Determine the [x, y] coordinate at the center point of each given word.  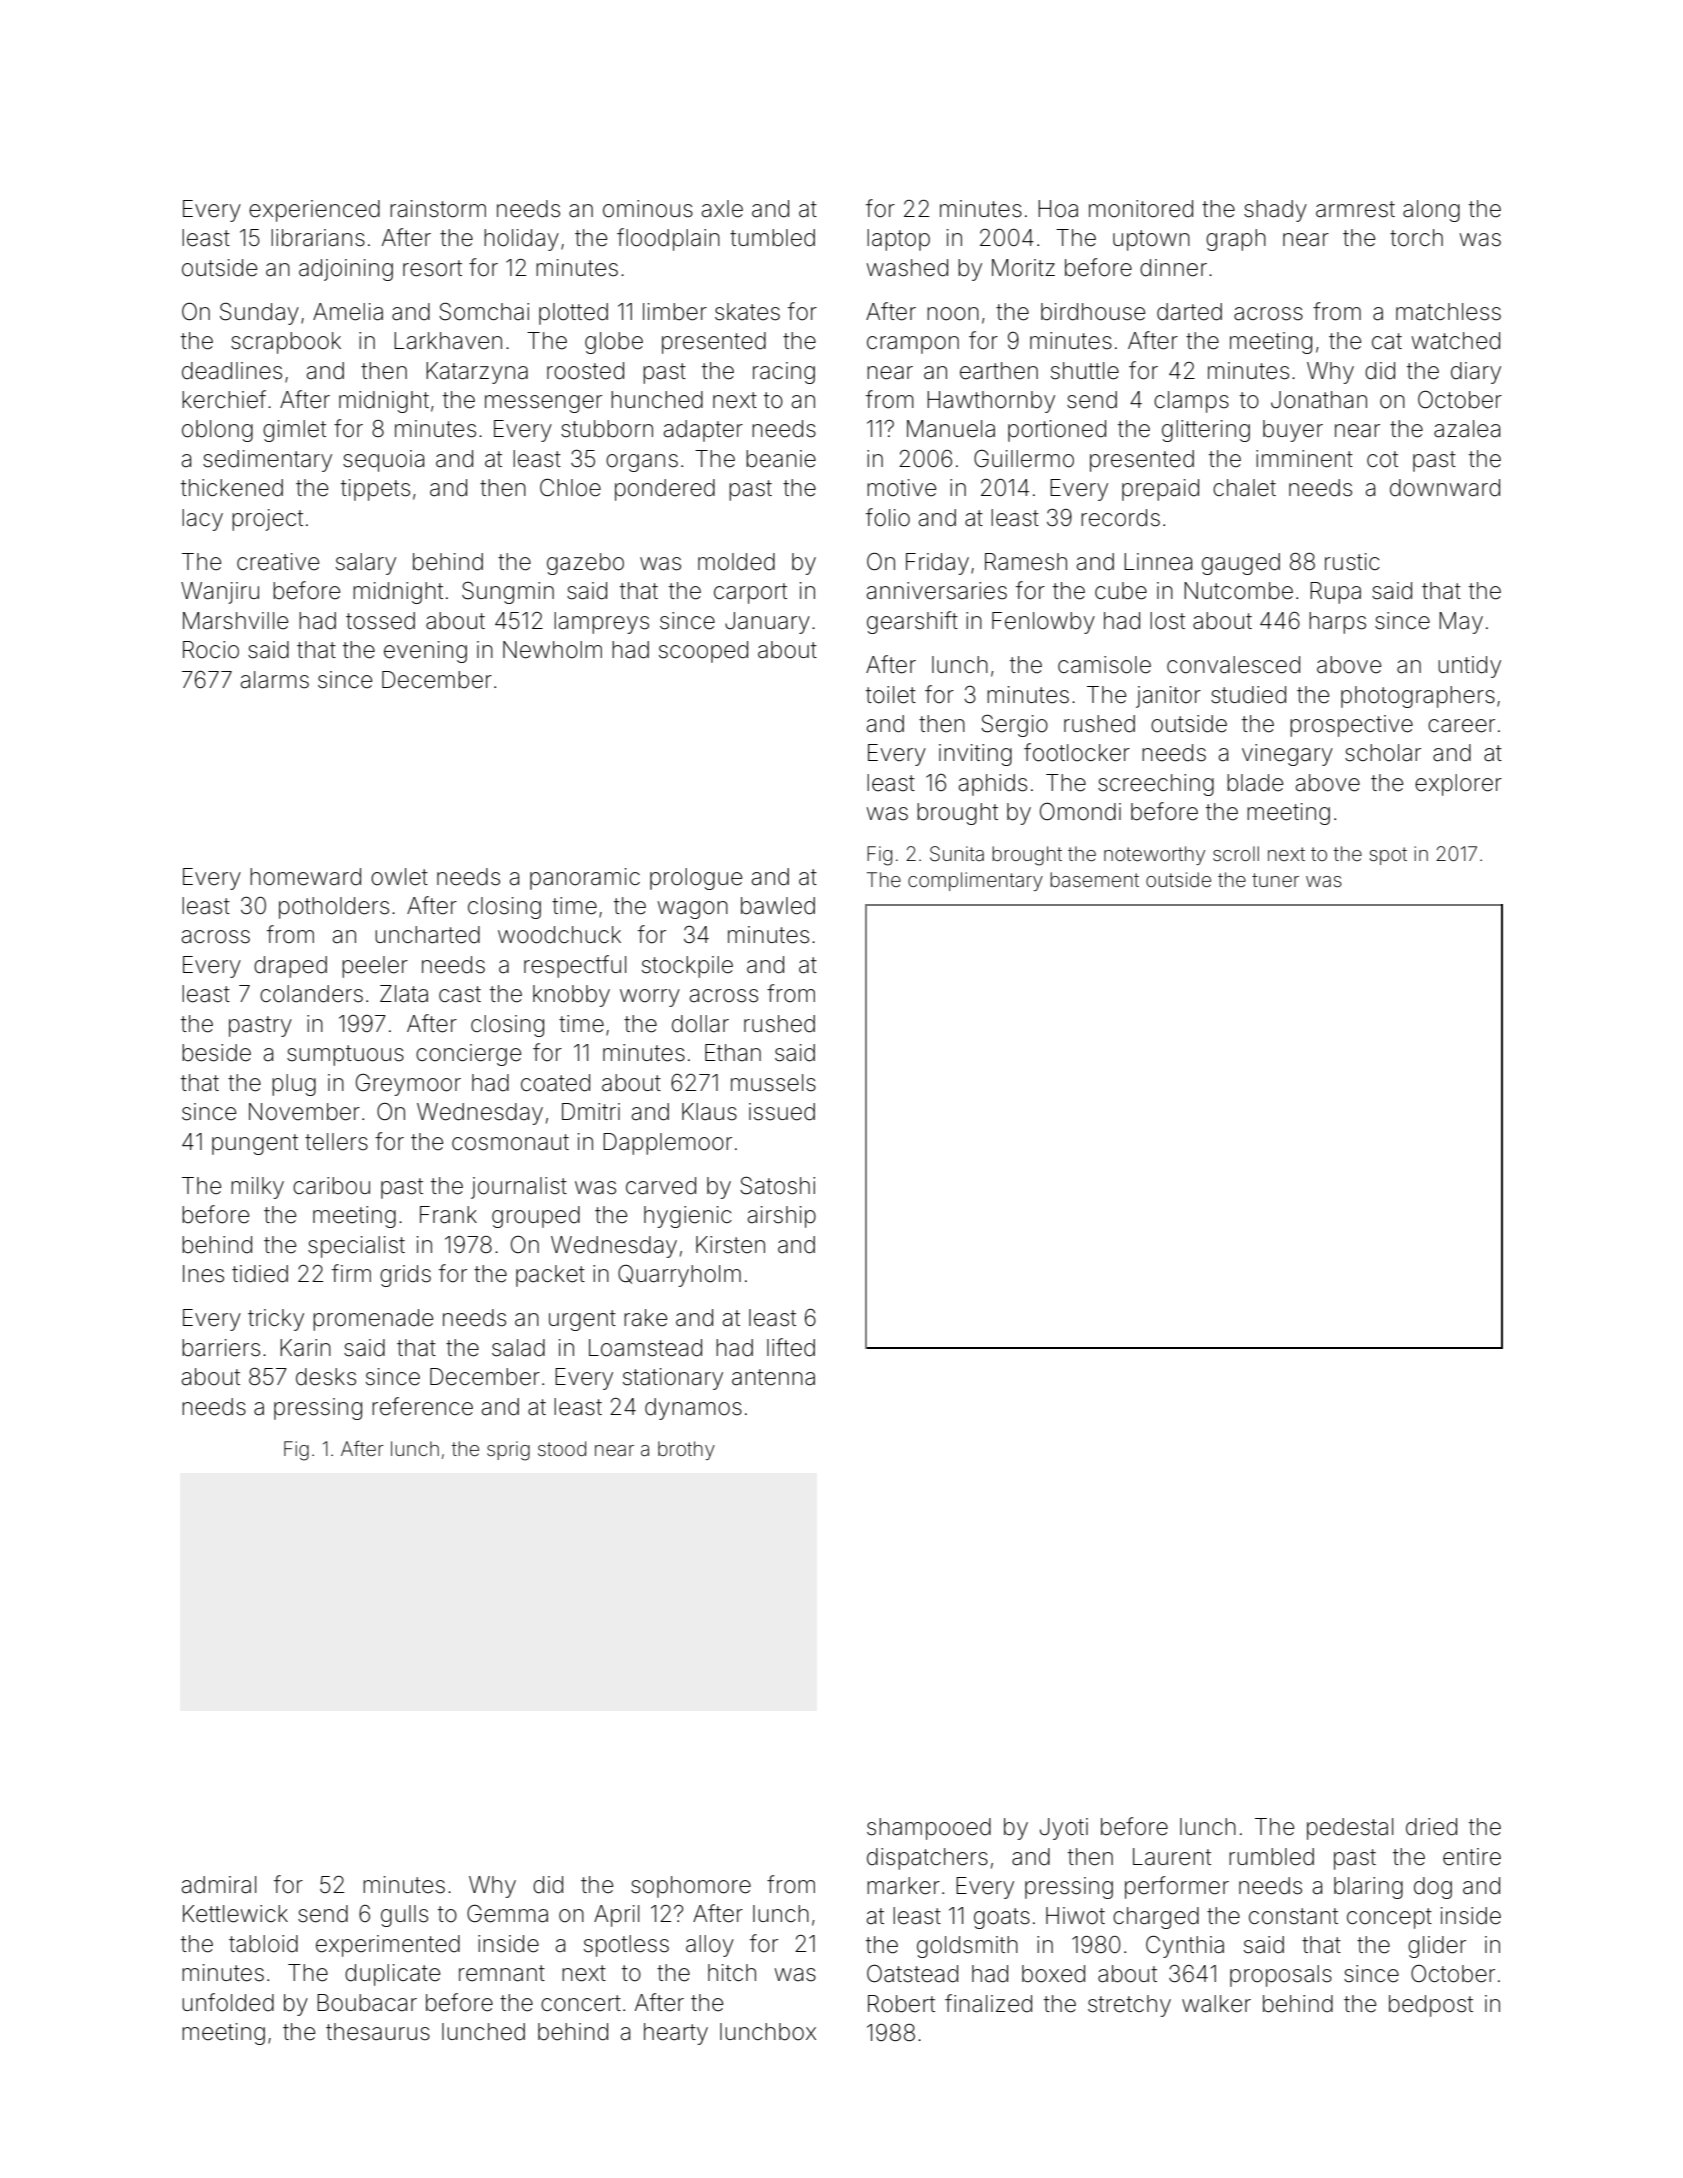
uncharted [427, 935]
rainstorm [438, 209]
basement [1094, 879]
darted [1189, 312]
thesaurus [378, 2032]
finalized [988, 2003]
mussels [773, 1083]
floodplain [668, 239]
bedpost [1431, 2006]
